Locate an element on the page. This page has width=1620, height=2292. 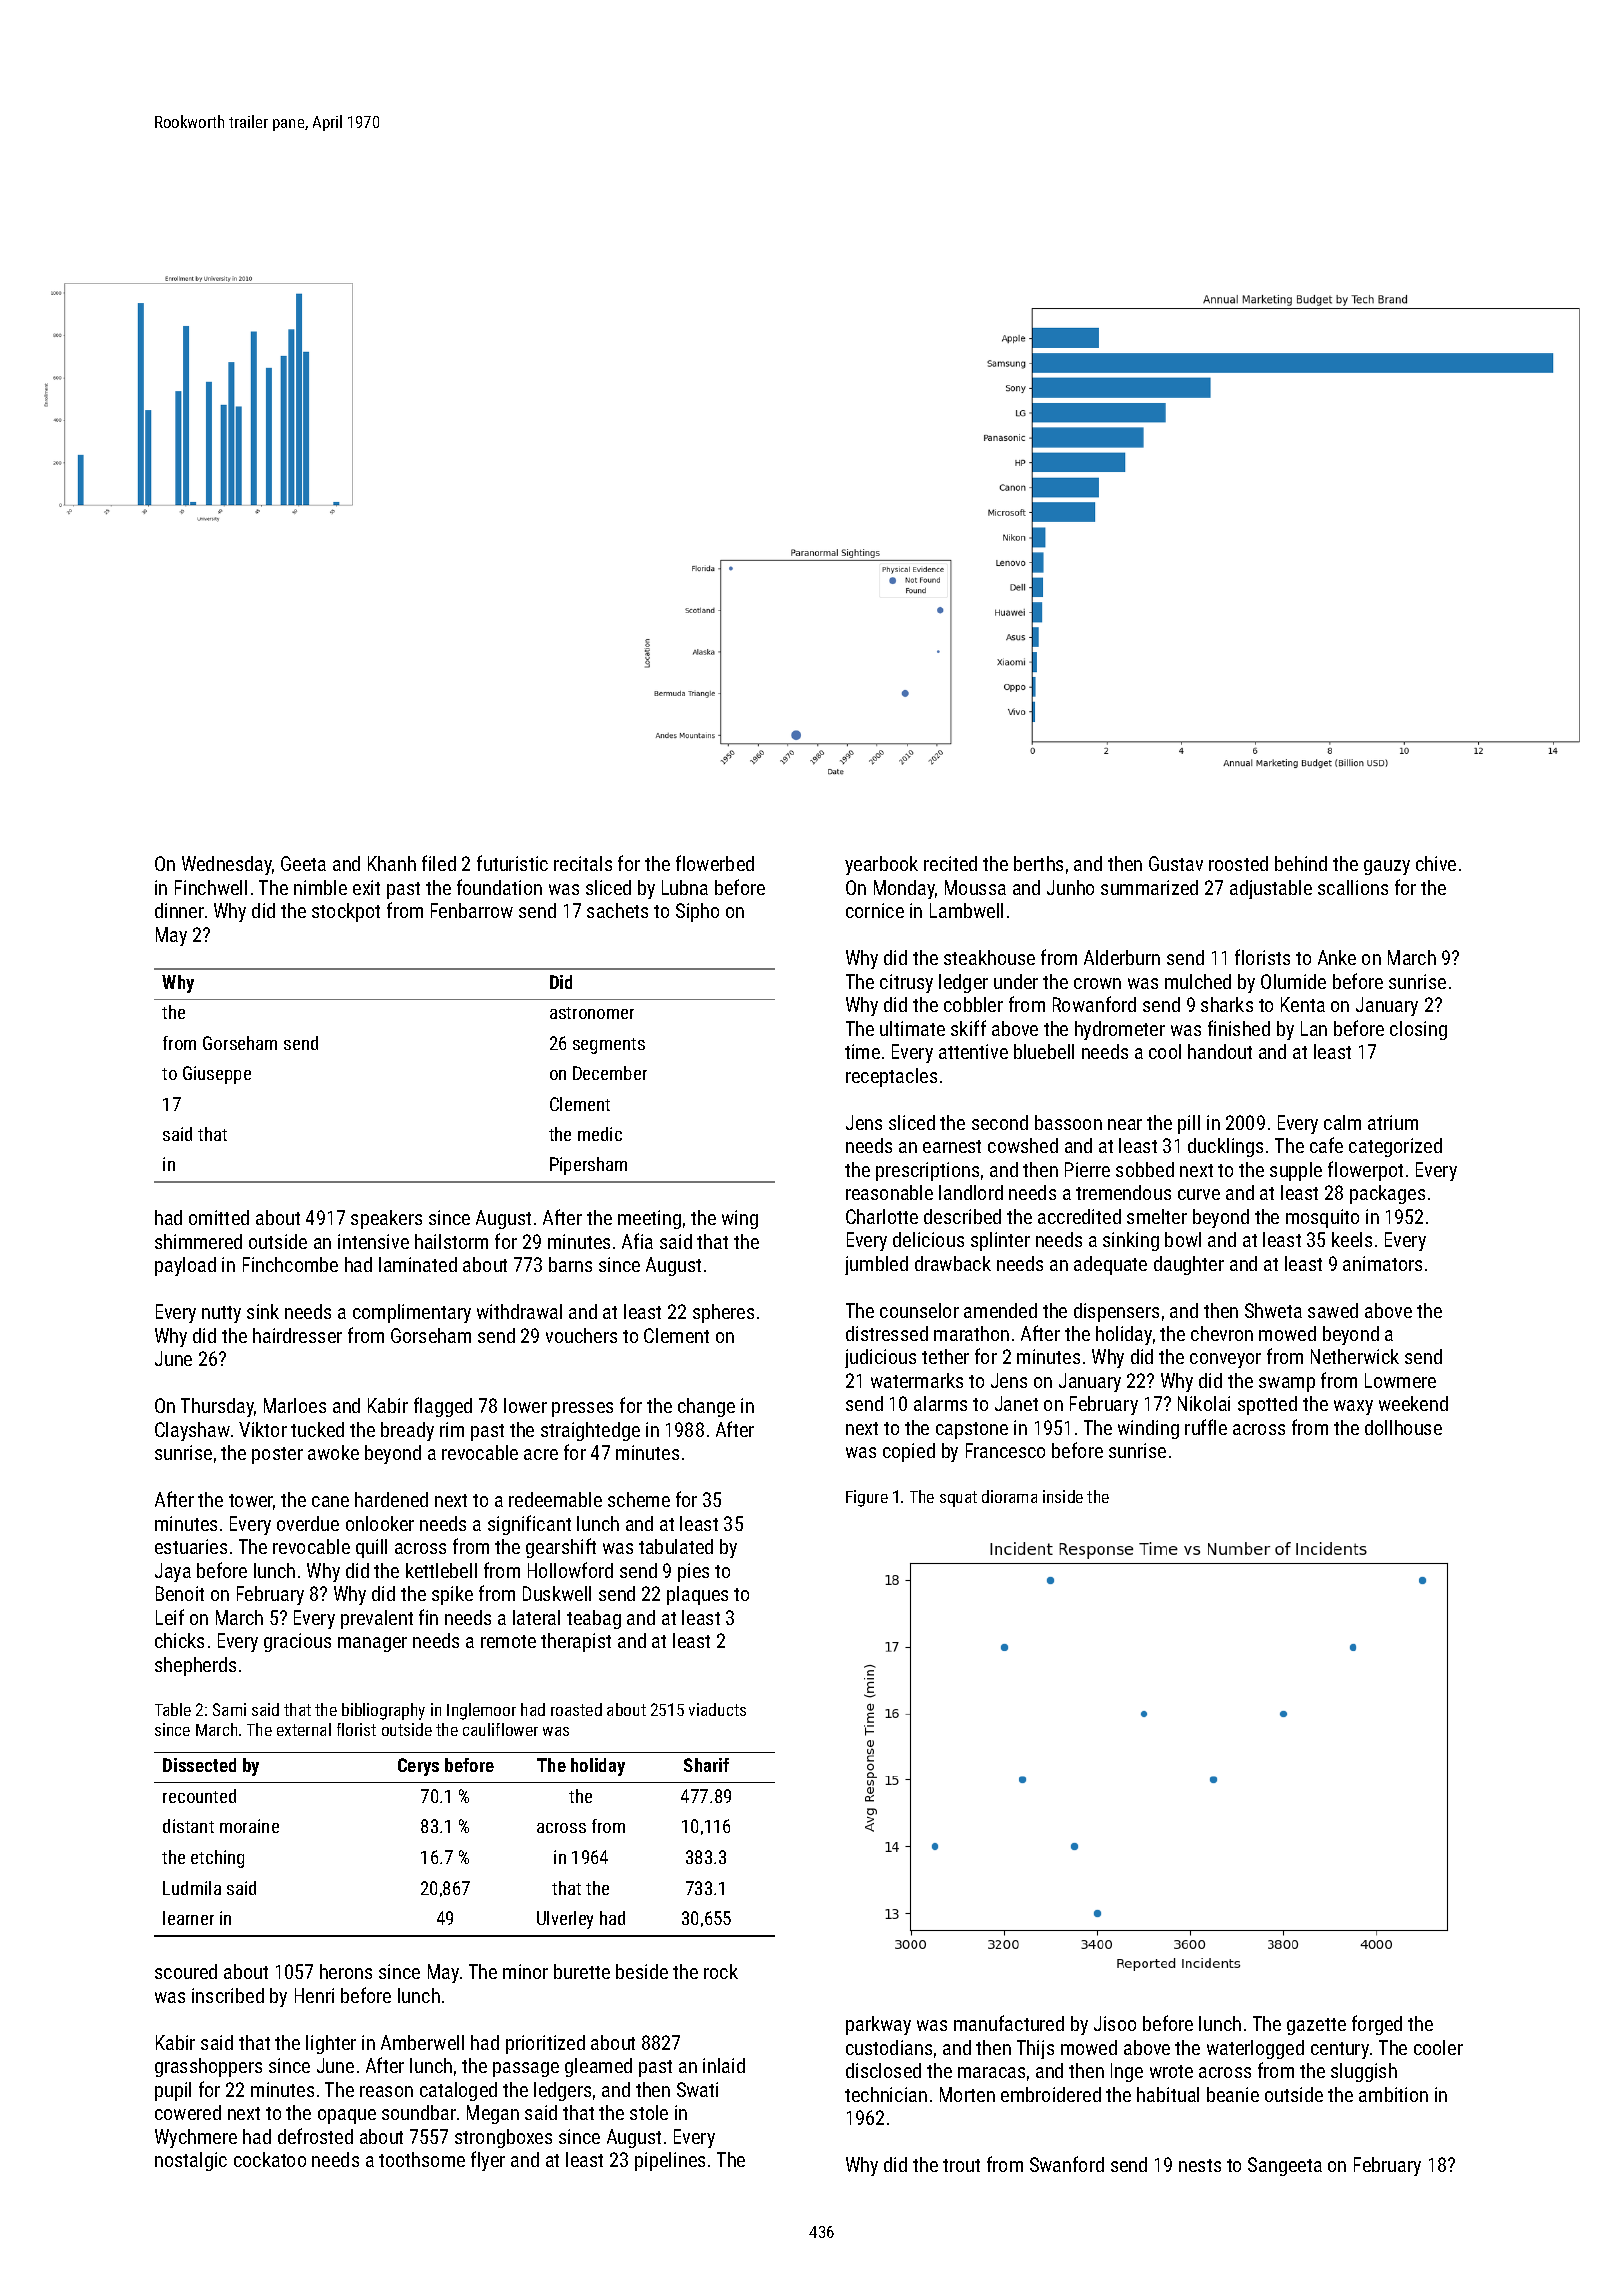
prescriptions is located at coordinates (927, 1171).
